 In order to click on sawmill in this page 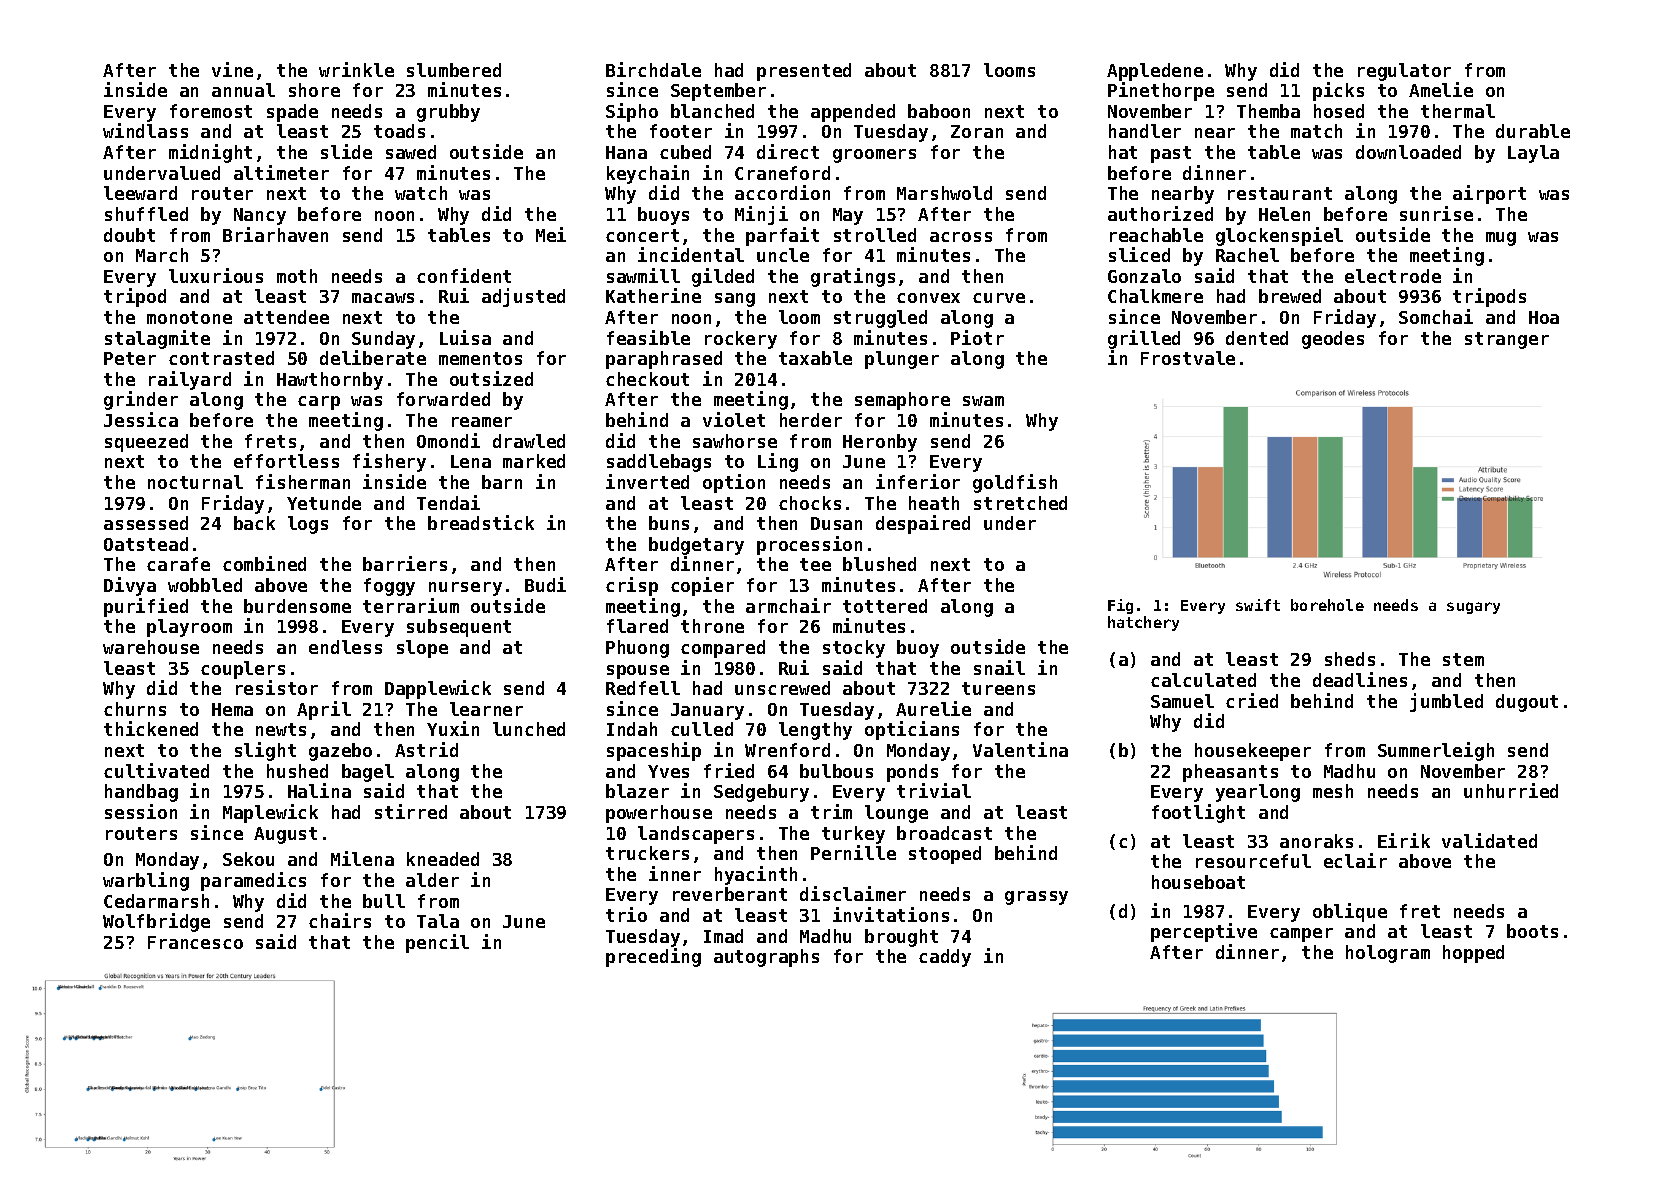, I will do `click(643, 275)`.
